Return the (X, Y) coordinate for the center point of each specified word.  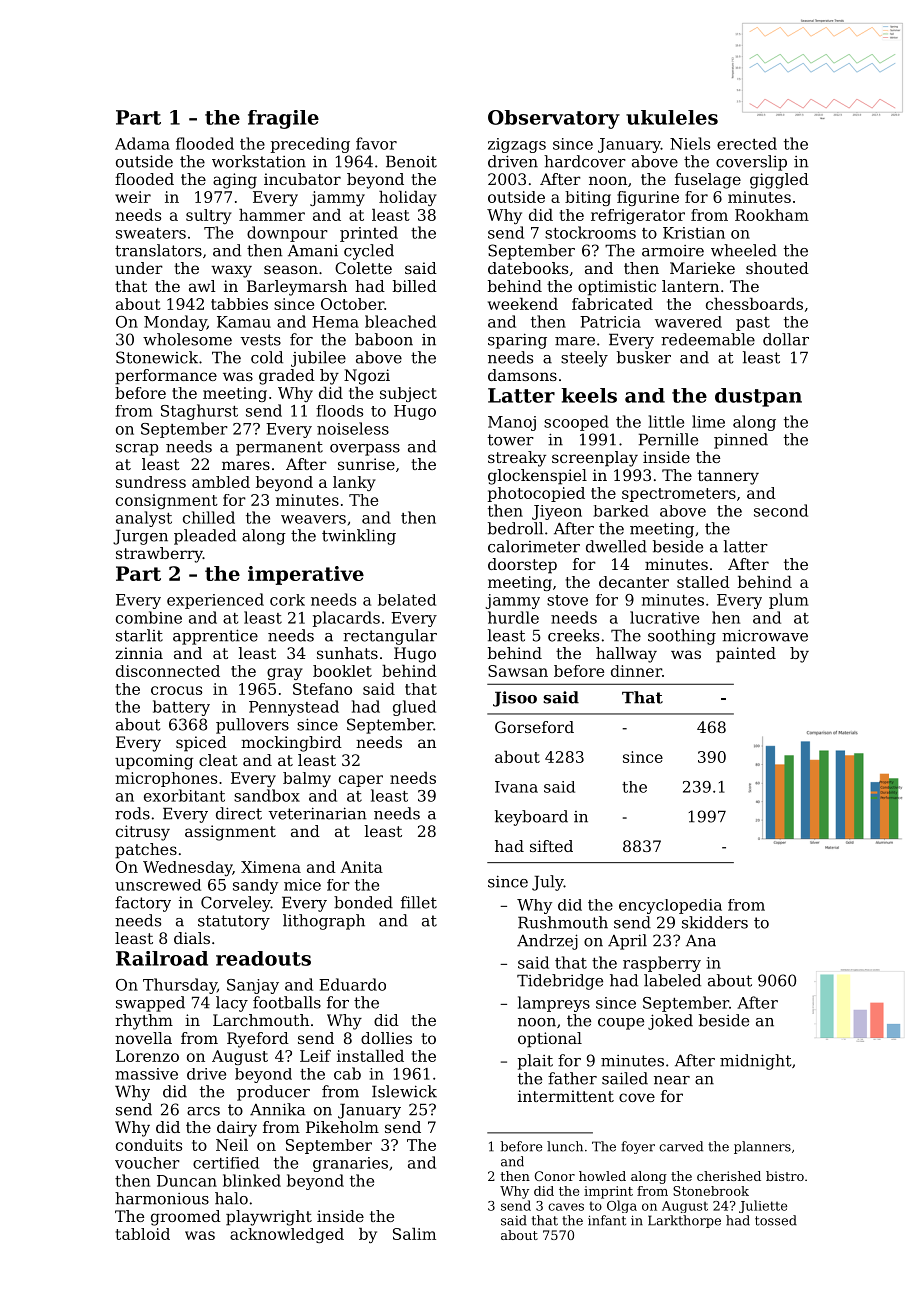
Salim (414, 1234)
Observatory (554, 119)
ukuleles (672, 117)
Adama (142, 143)
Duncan (187, 1181)
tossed (776, 1220)
